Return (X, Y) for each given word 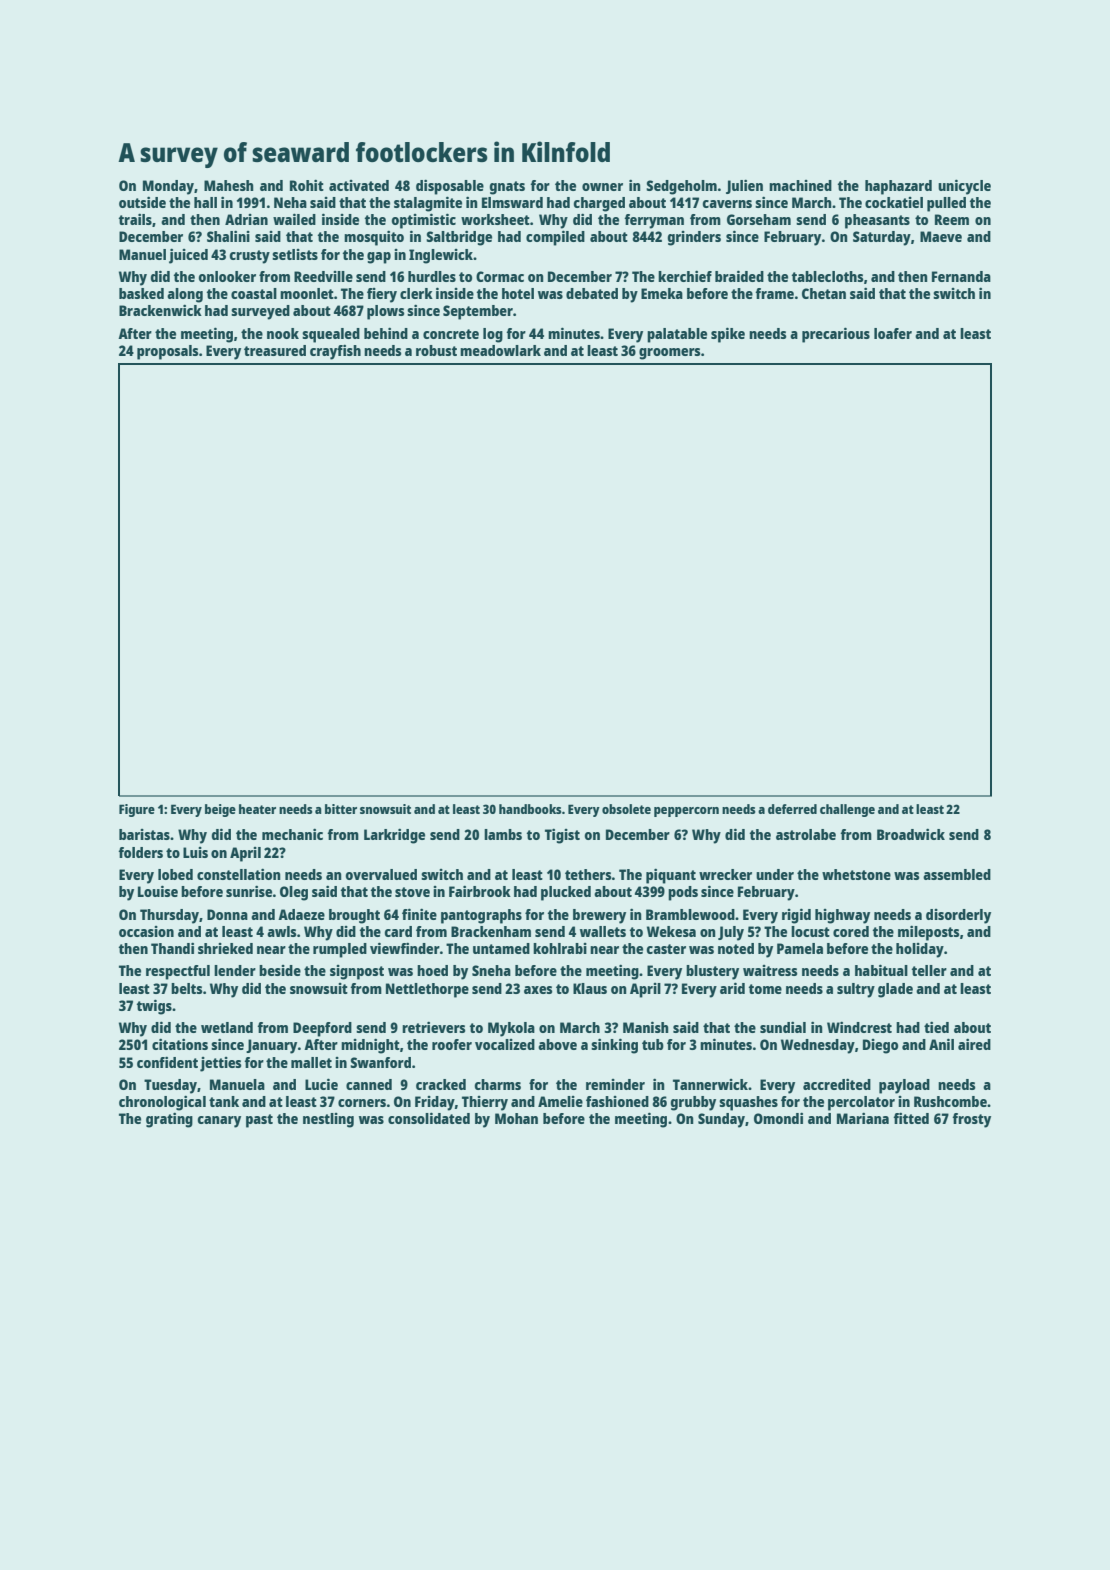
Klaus (590, 988)
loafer (893, 333)
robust (436, 350)
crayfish (335, 352)
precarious (836, 335)
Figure (137, 810)
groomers (670, 354)
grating (169, 1120)
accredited (837, 1084)
